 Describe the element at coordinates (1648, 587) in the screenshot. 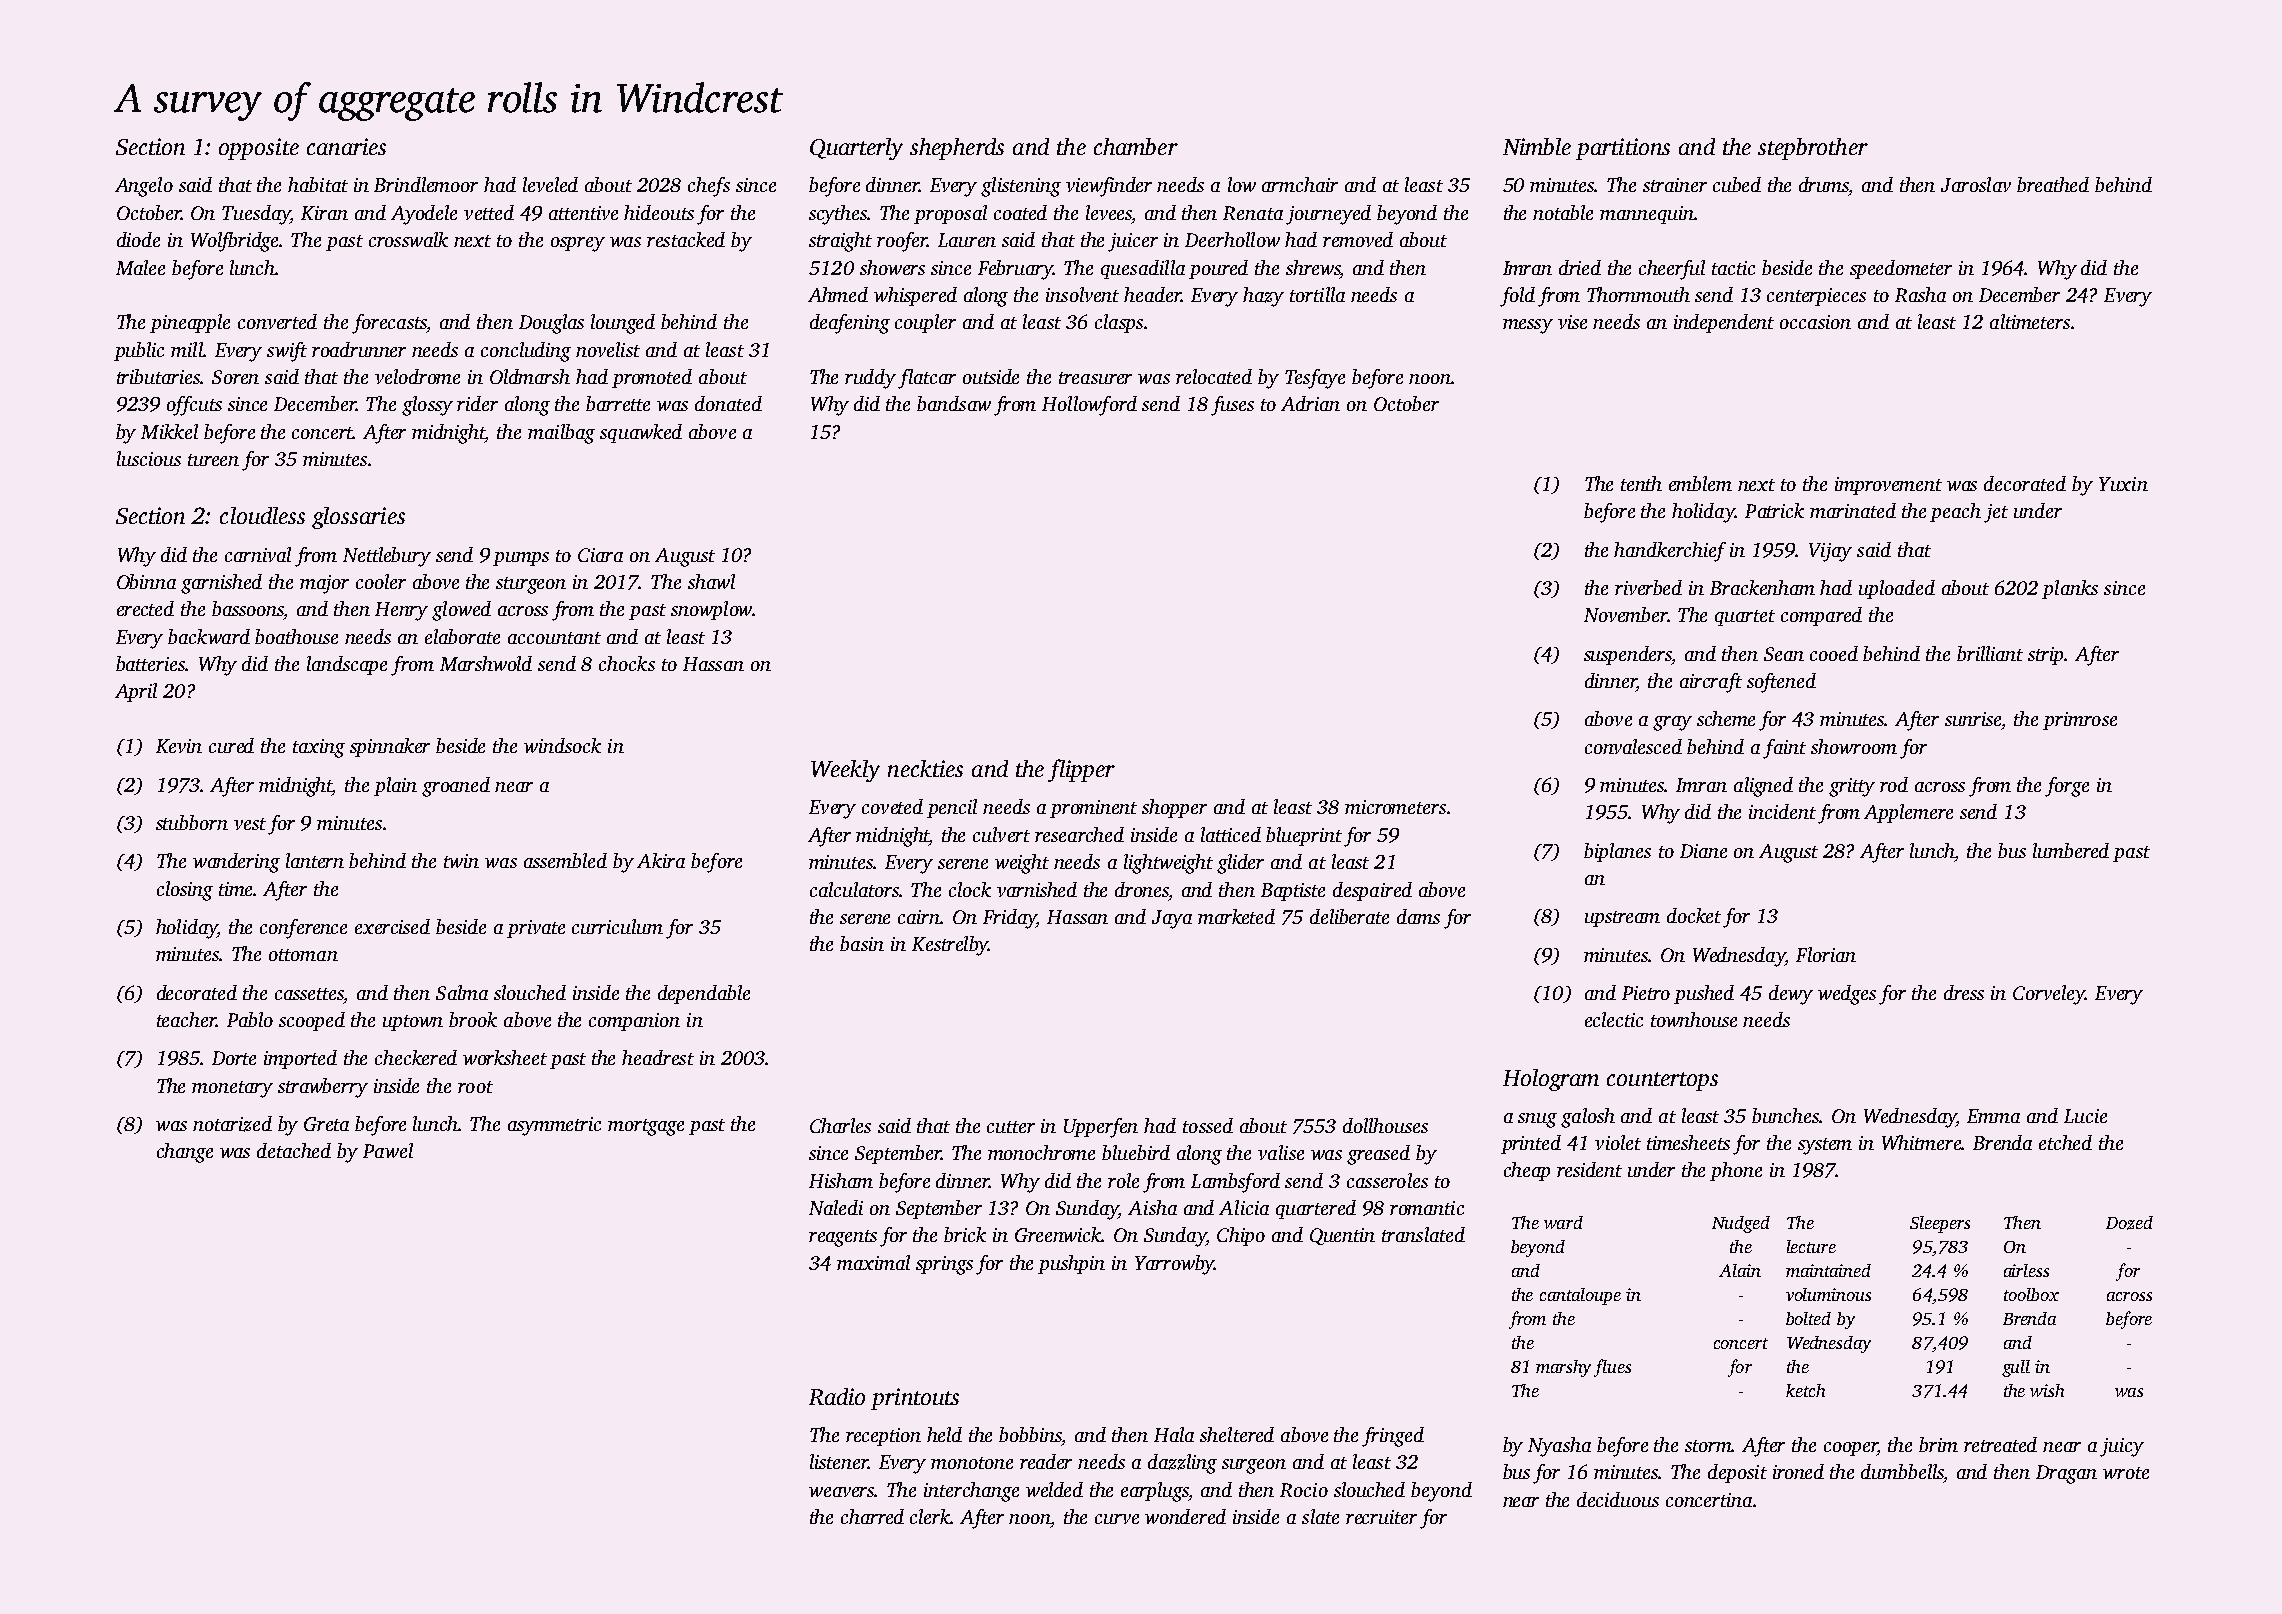

I see `riverbed` at that location.
